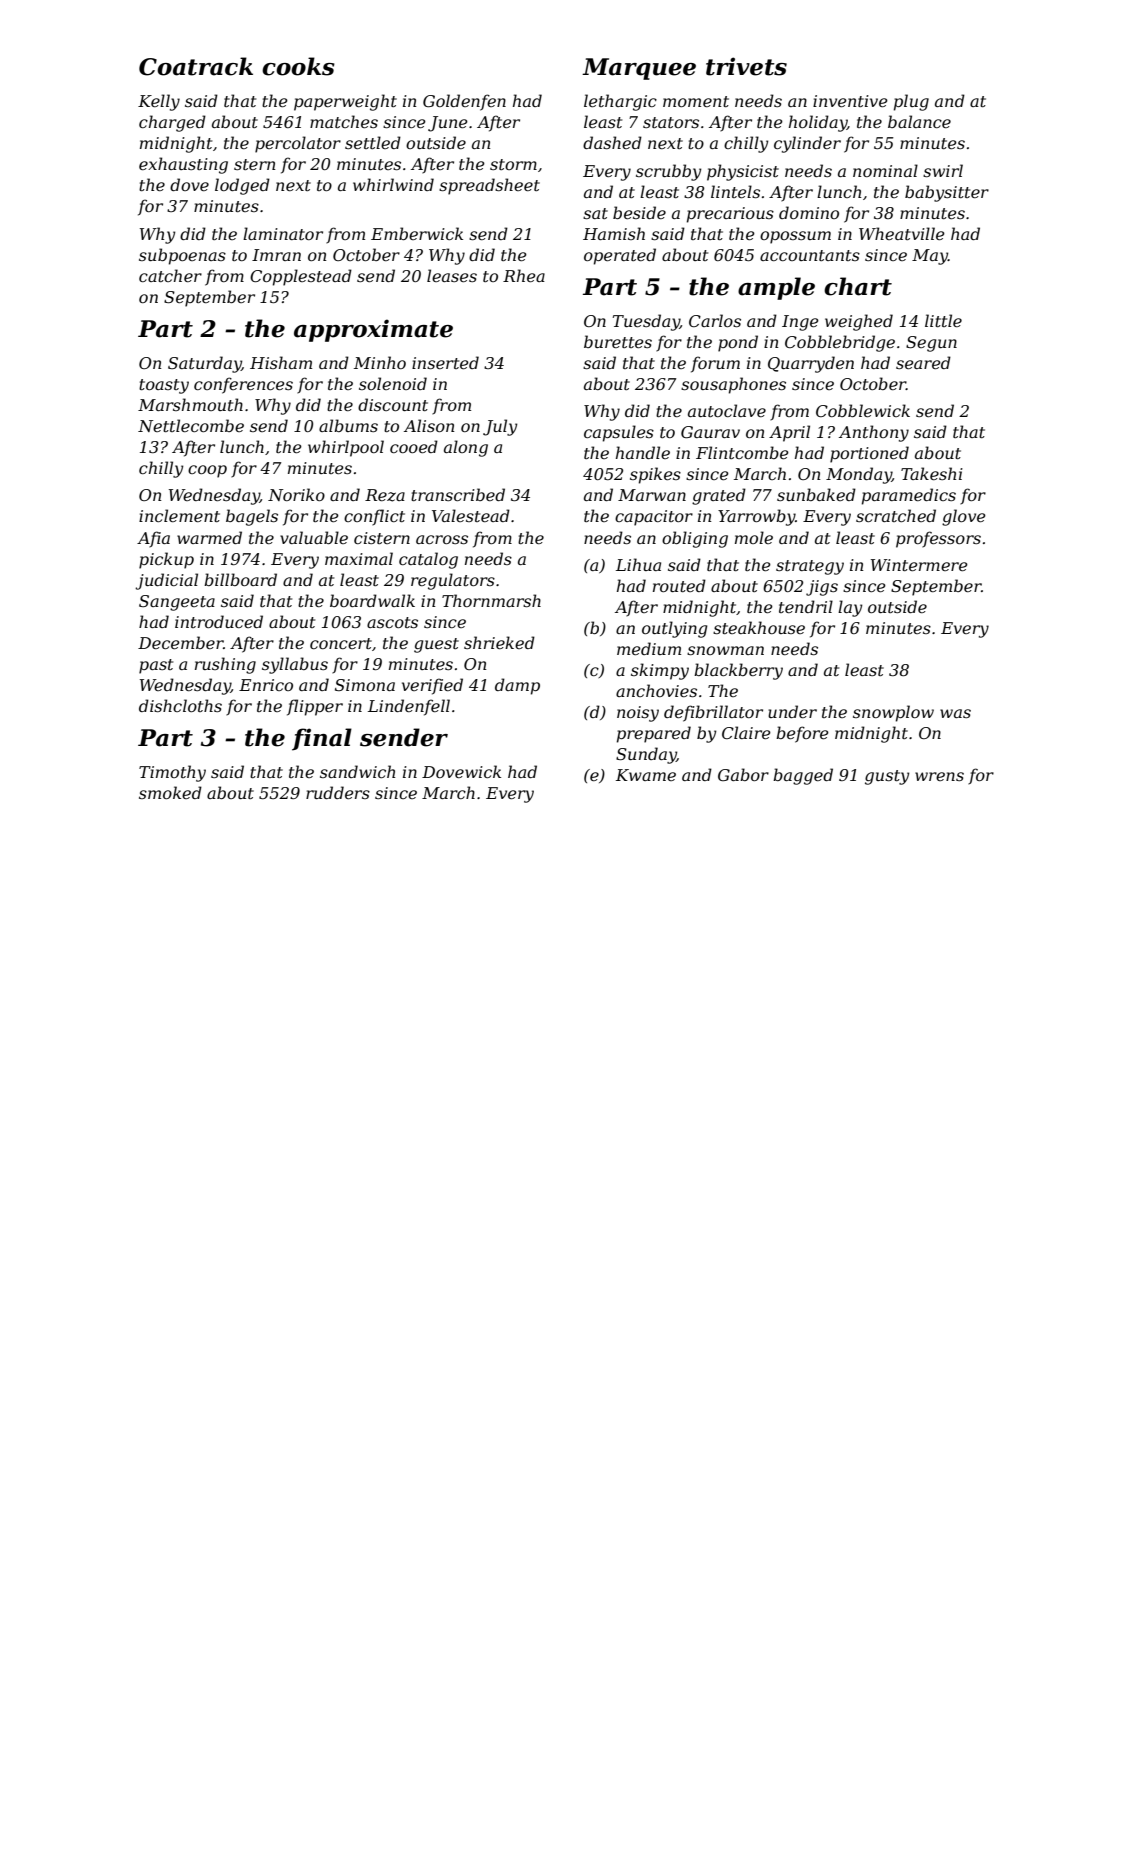 The width and height of the screenshot is (1133, 1866). I want to click on catcher, so click(170, 275).
